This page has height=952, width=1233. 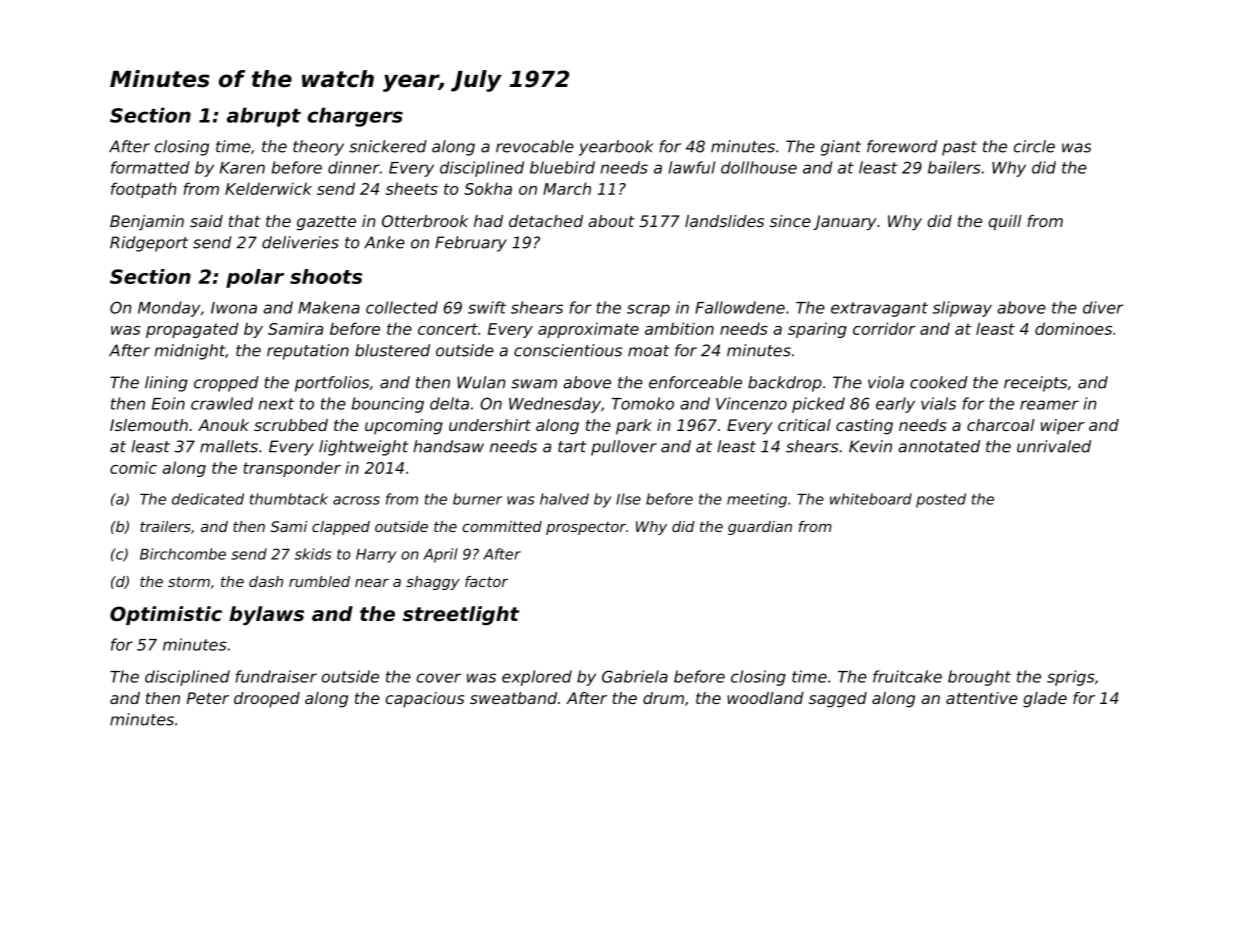 I want to click on drooped, so click(x=267, y=700).
